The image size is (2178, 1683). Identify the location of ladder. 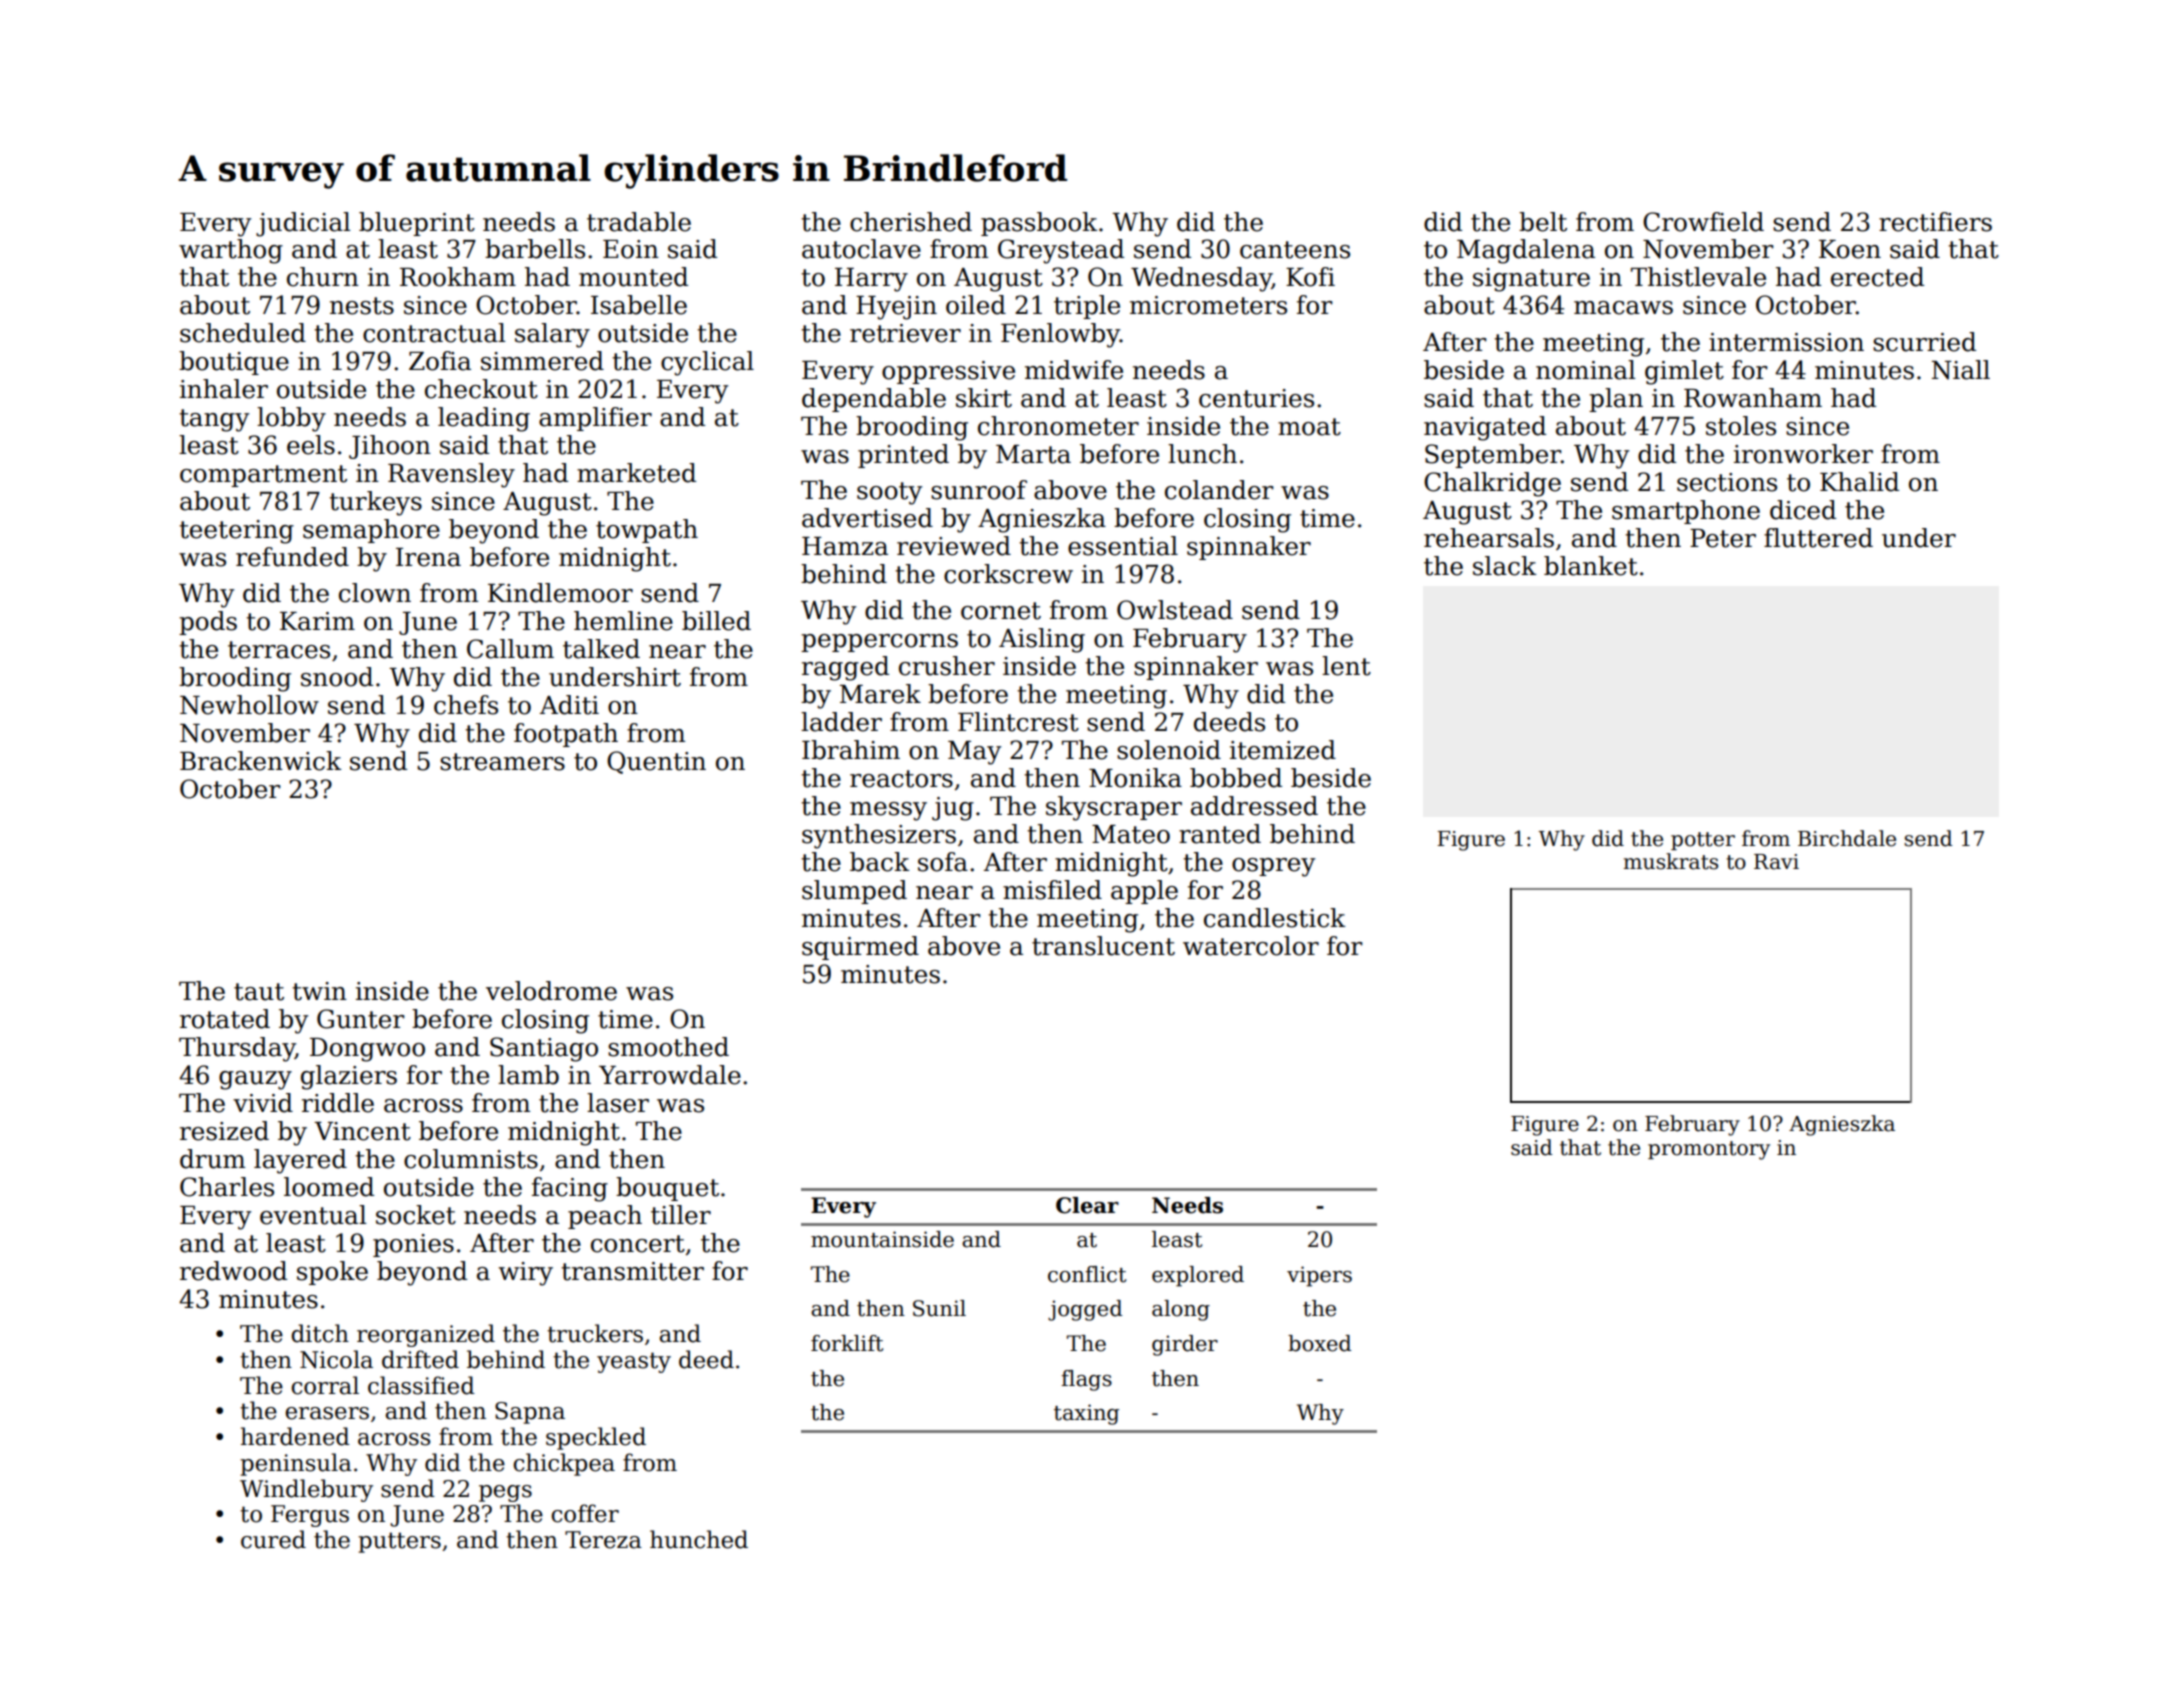
(841, 722).
